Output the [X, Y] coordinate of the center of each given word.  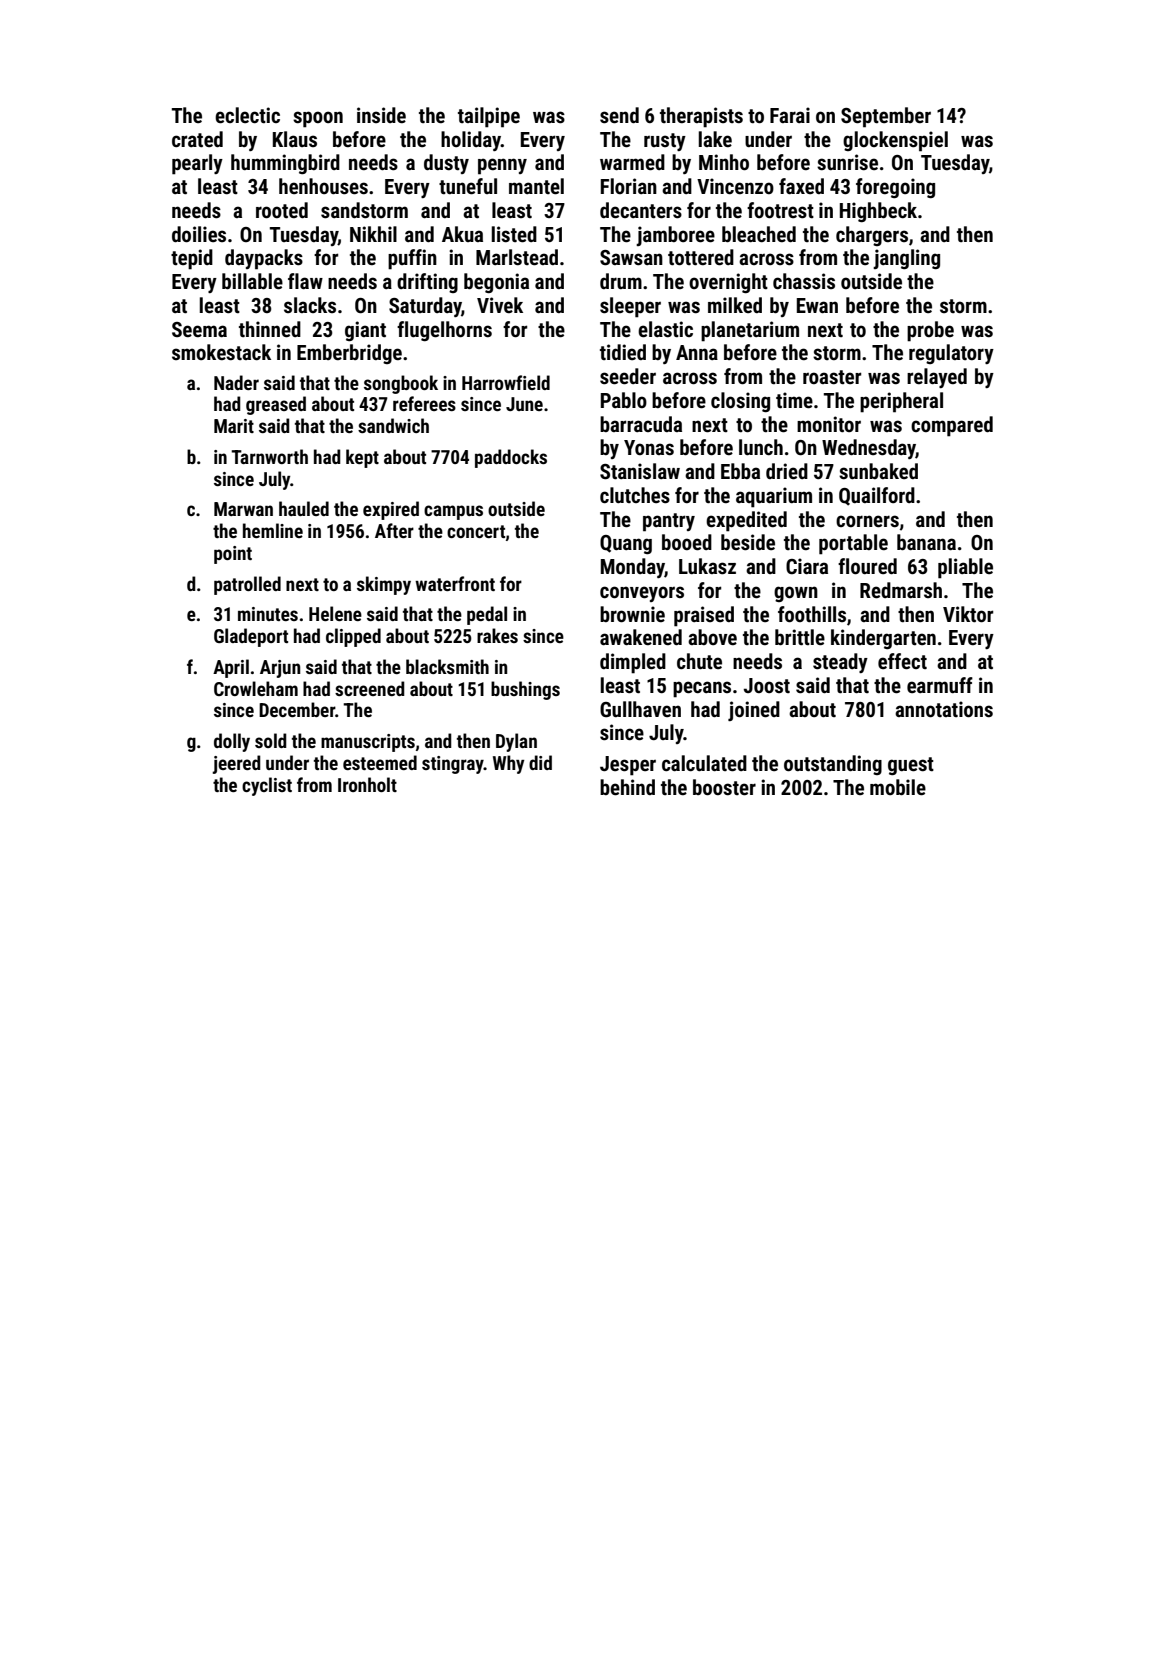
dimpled [633, 663]
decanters [641, 210]
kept [362, 458]
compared [952, 426]
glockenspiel [895, 141]
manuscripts [368, 743]
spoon [318, 119]
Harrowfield [506, 382]
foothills [812, 614]
